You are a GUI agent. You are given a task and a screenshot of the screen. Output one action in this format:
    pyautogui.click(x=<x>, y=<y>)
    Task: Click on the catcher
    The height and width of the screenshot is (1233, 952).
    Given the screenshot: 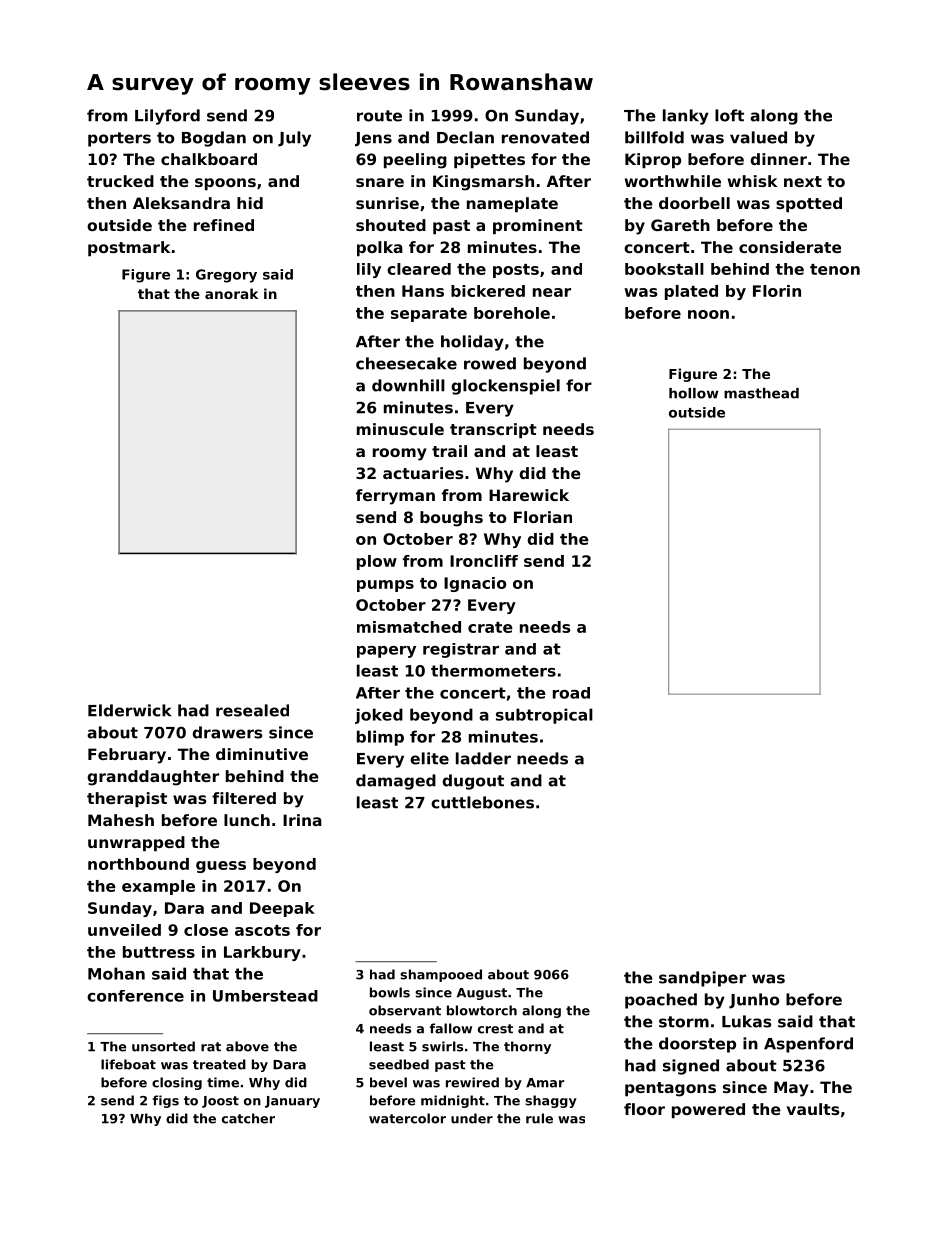 What is the action you would take?
    pyautogui.click(x=248, y=1118)
